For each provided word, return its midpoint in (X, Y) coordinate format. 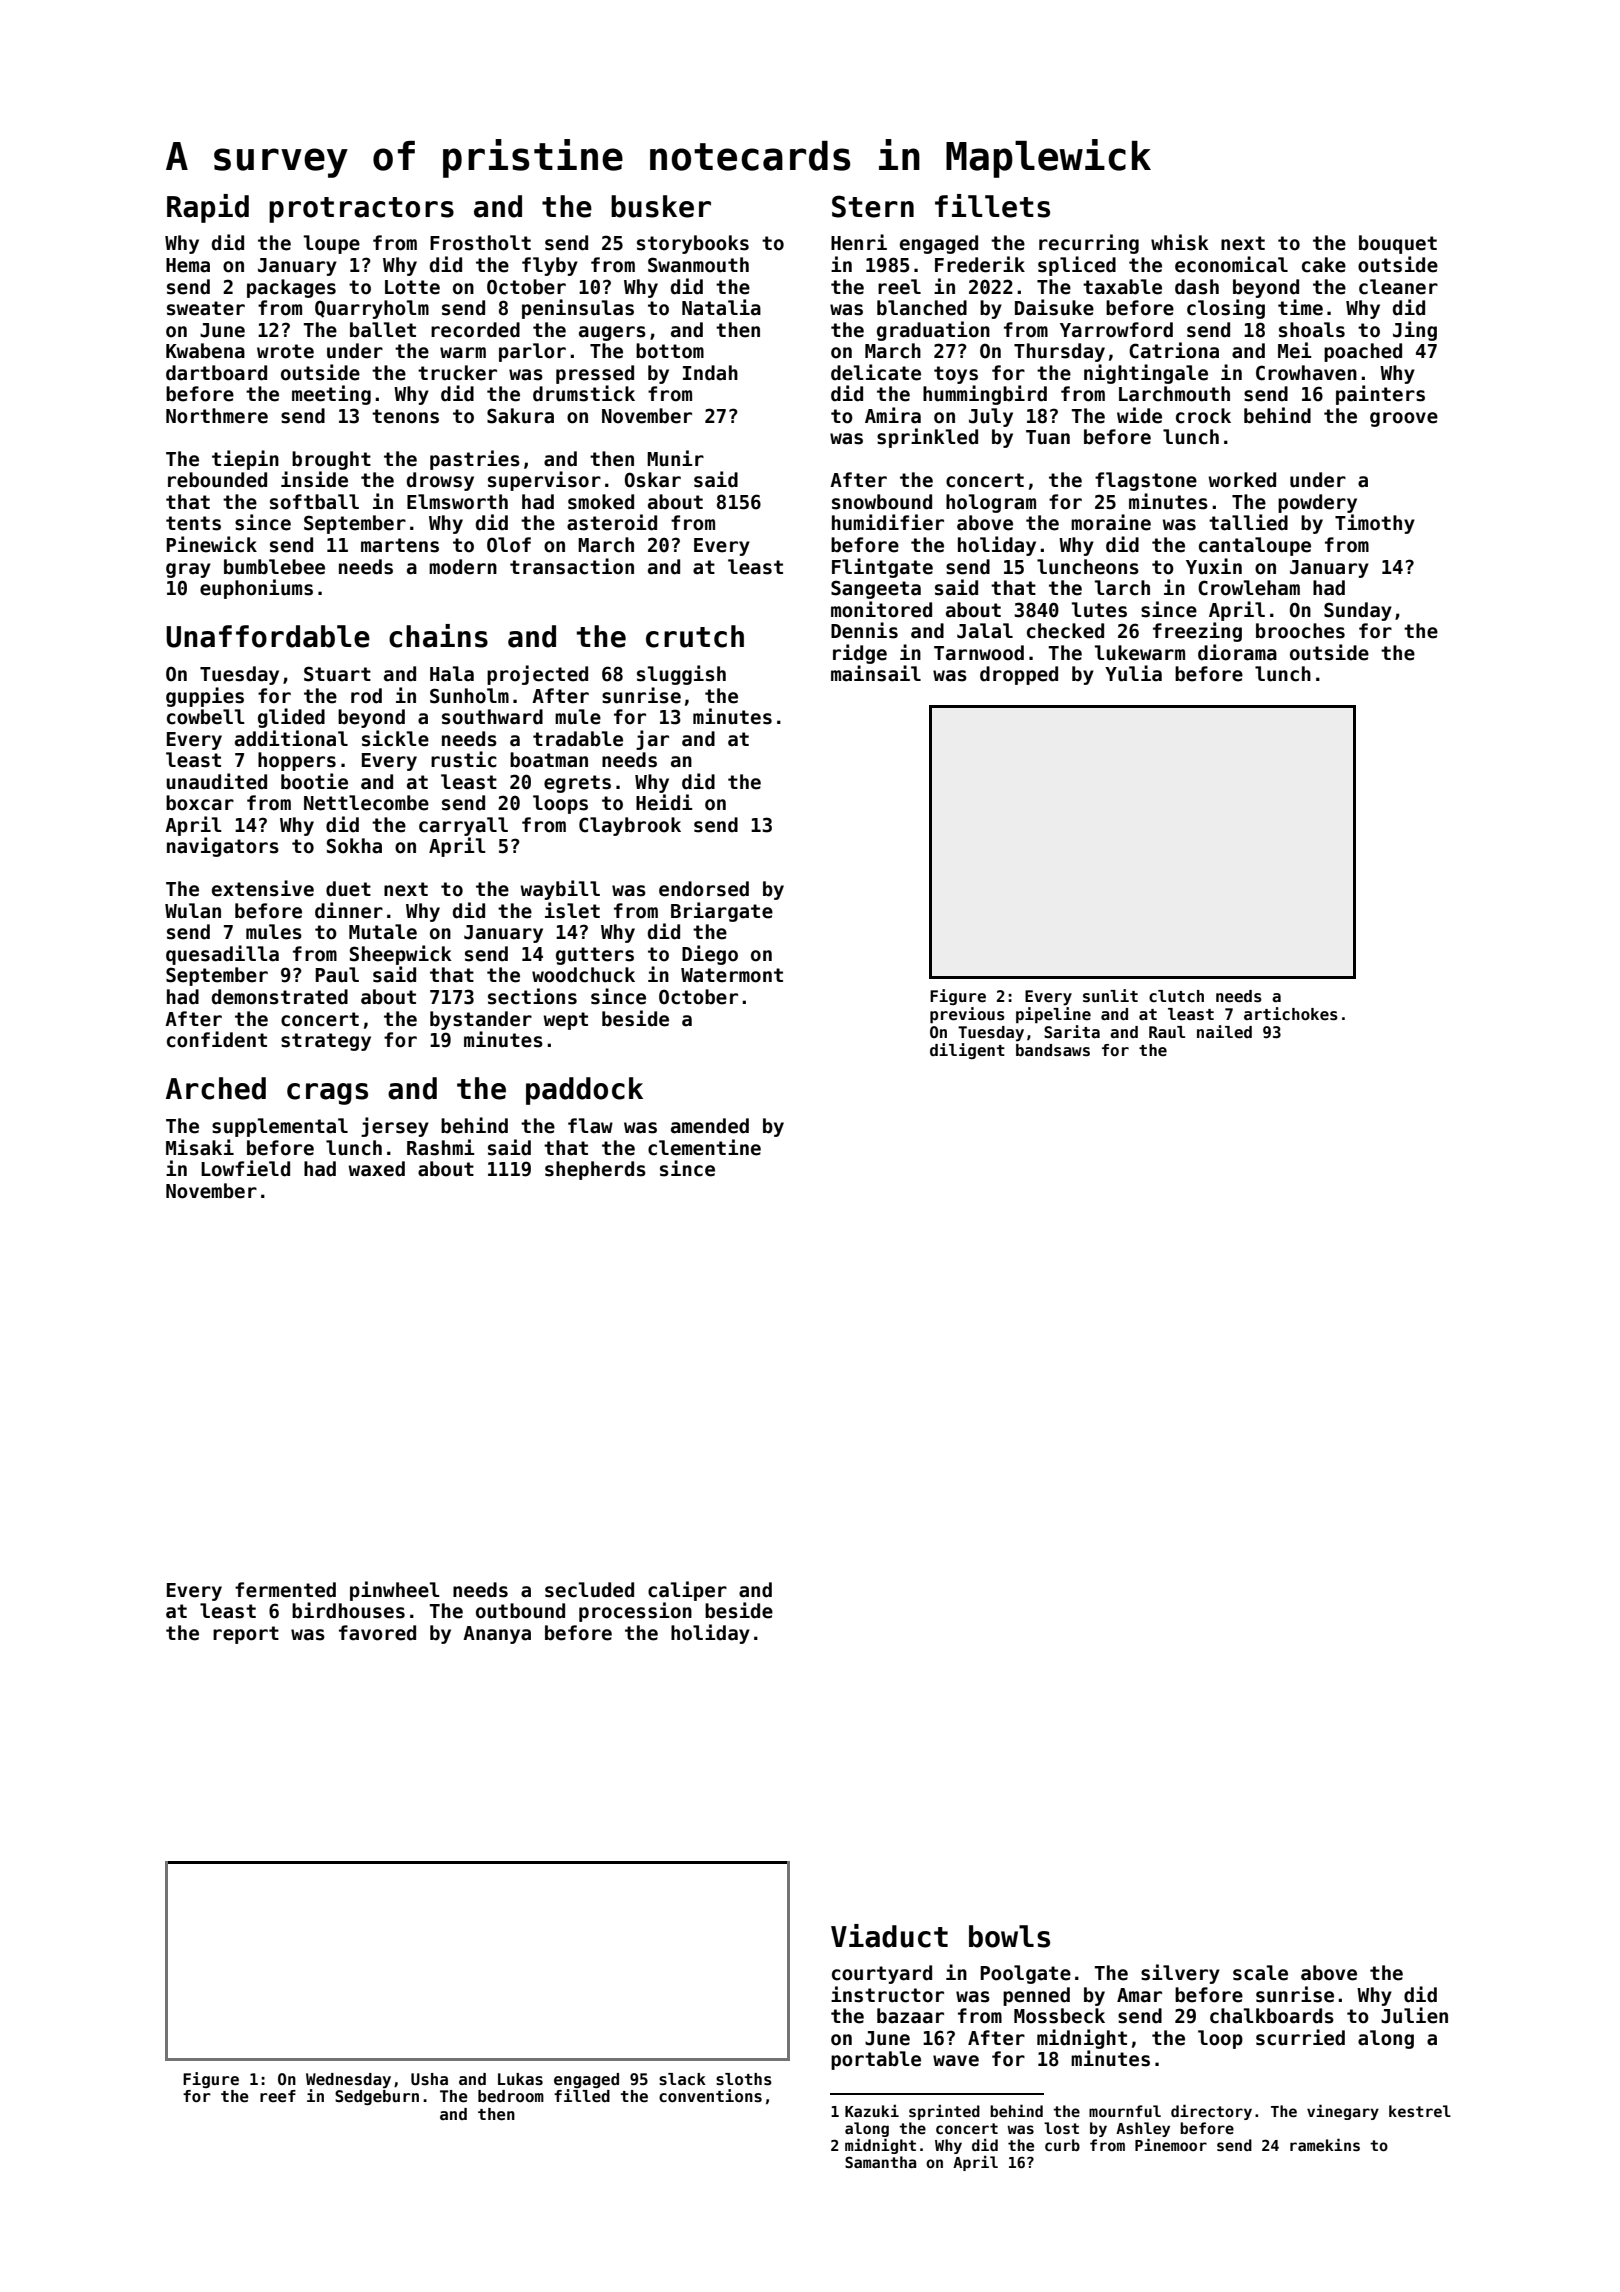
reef (278, 2096)
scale (1260, 1973)
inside (314, 479)
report (246, 1635)
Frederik (980, 264)
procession (635, 1612)
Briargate (722, 912)
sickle (395, 738)
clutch (1176, 996)
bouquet (1398, 244)
